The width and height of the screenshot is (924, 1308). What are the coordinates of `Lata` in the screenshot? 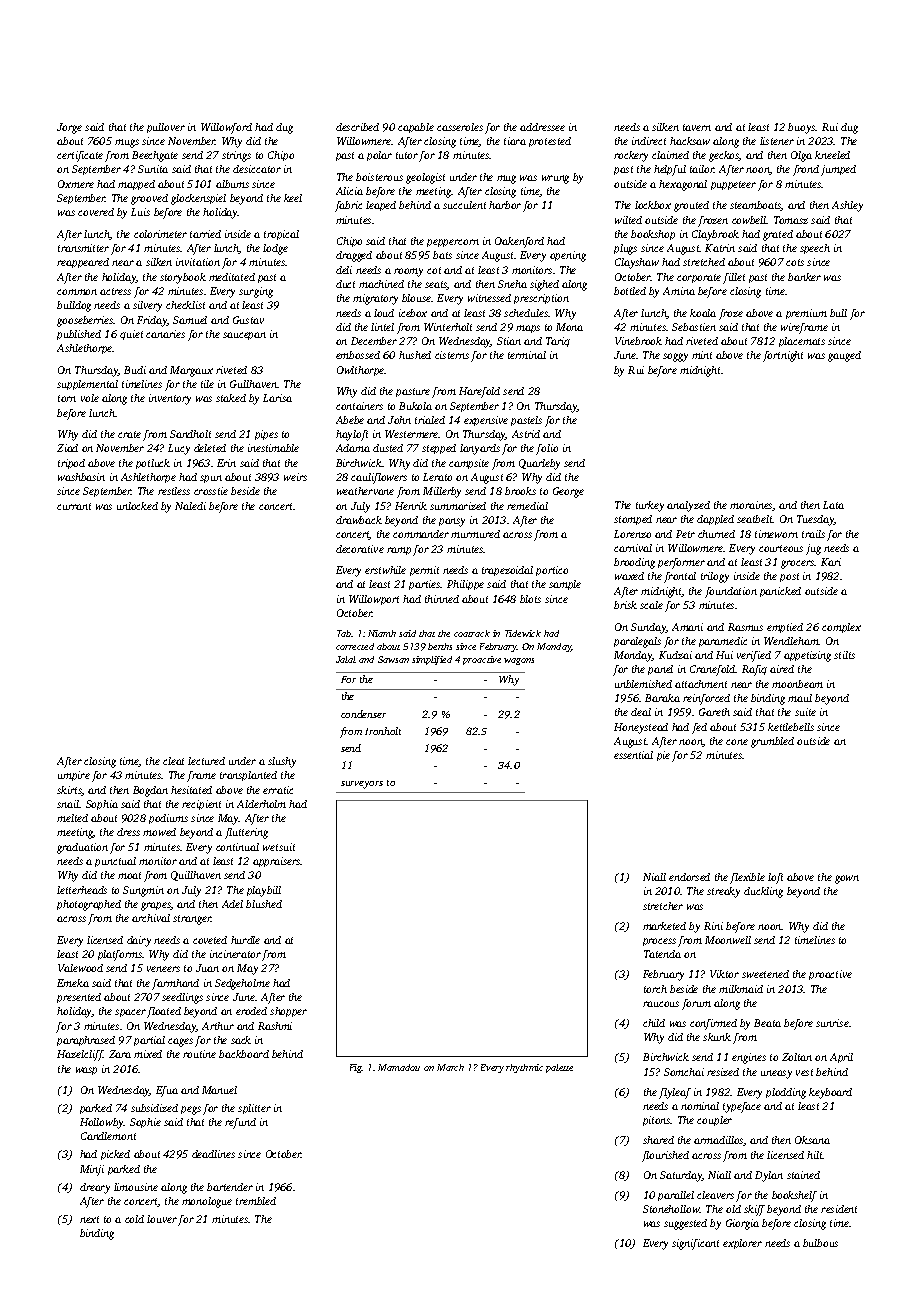 It's located at (833, 505).
